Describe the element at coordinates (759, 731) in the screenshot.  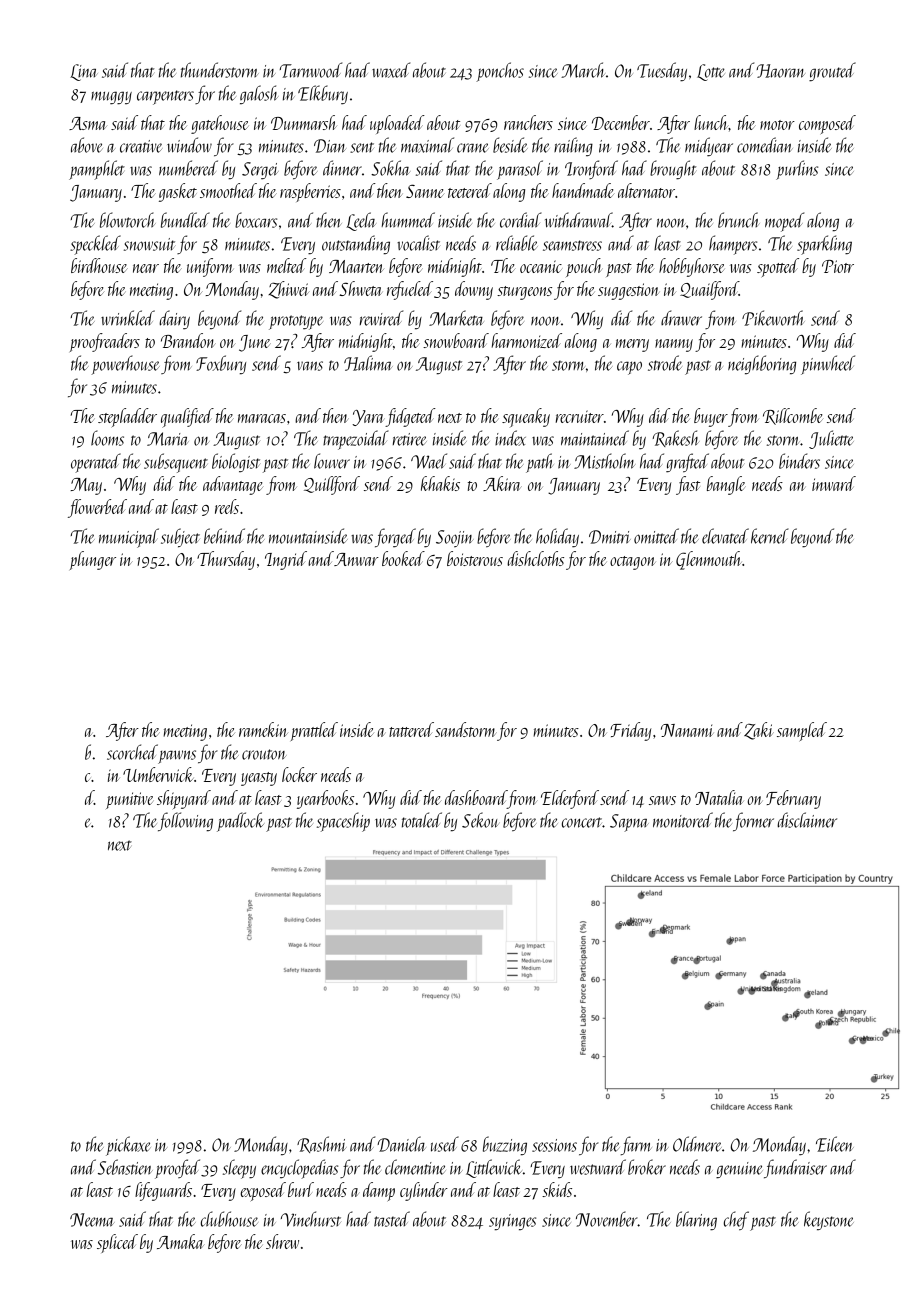
I see `Zaki` at that location.
